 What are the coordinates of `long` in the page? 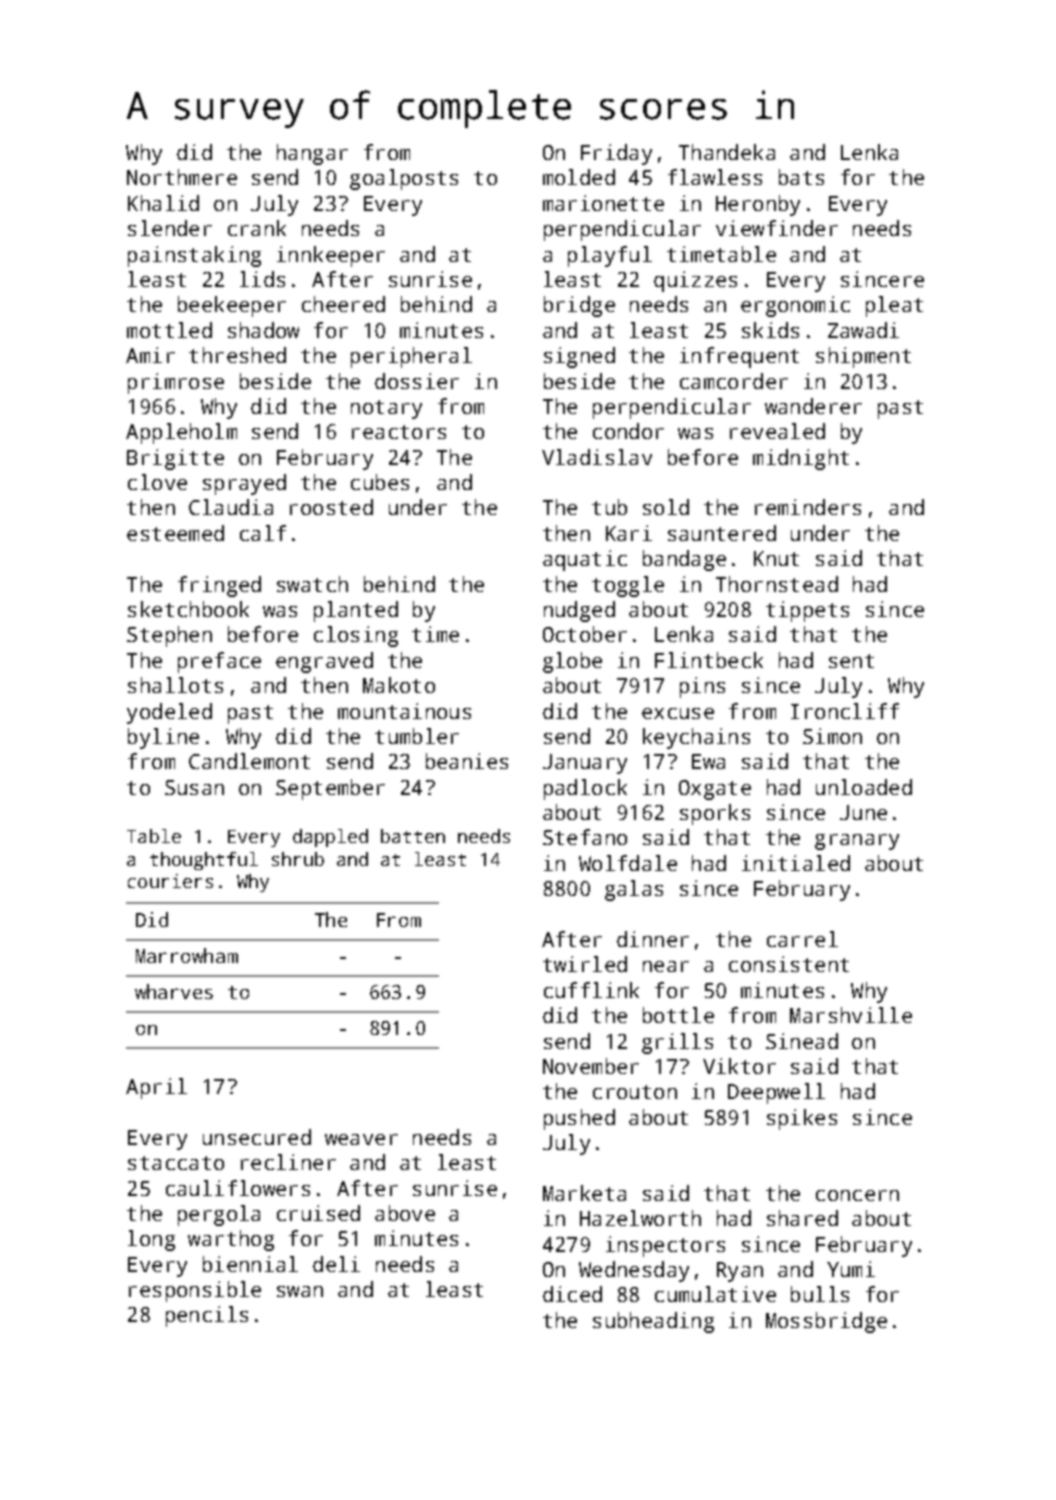 It's located at (151, 1240).
